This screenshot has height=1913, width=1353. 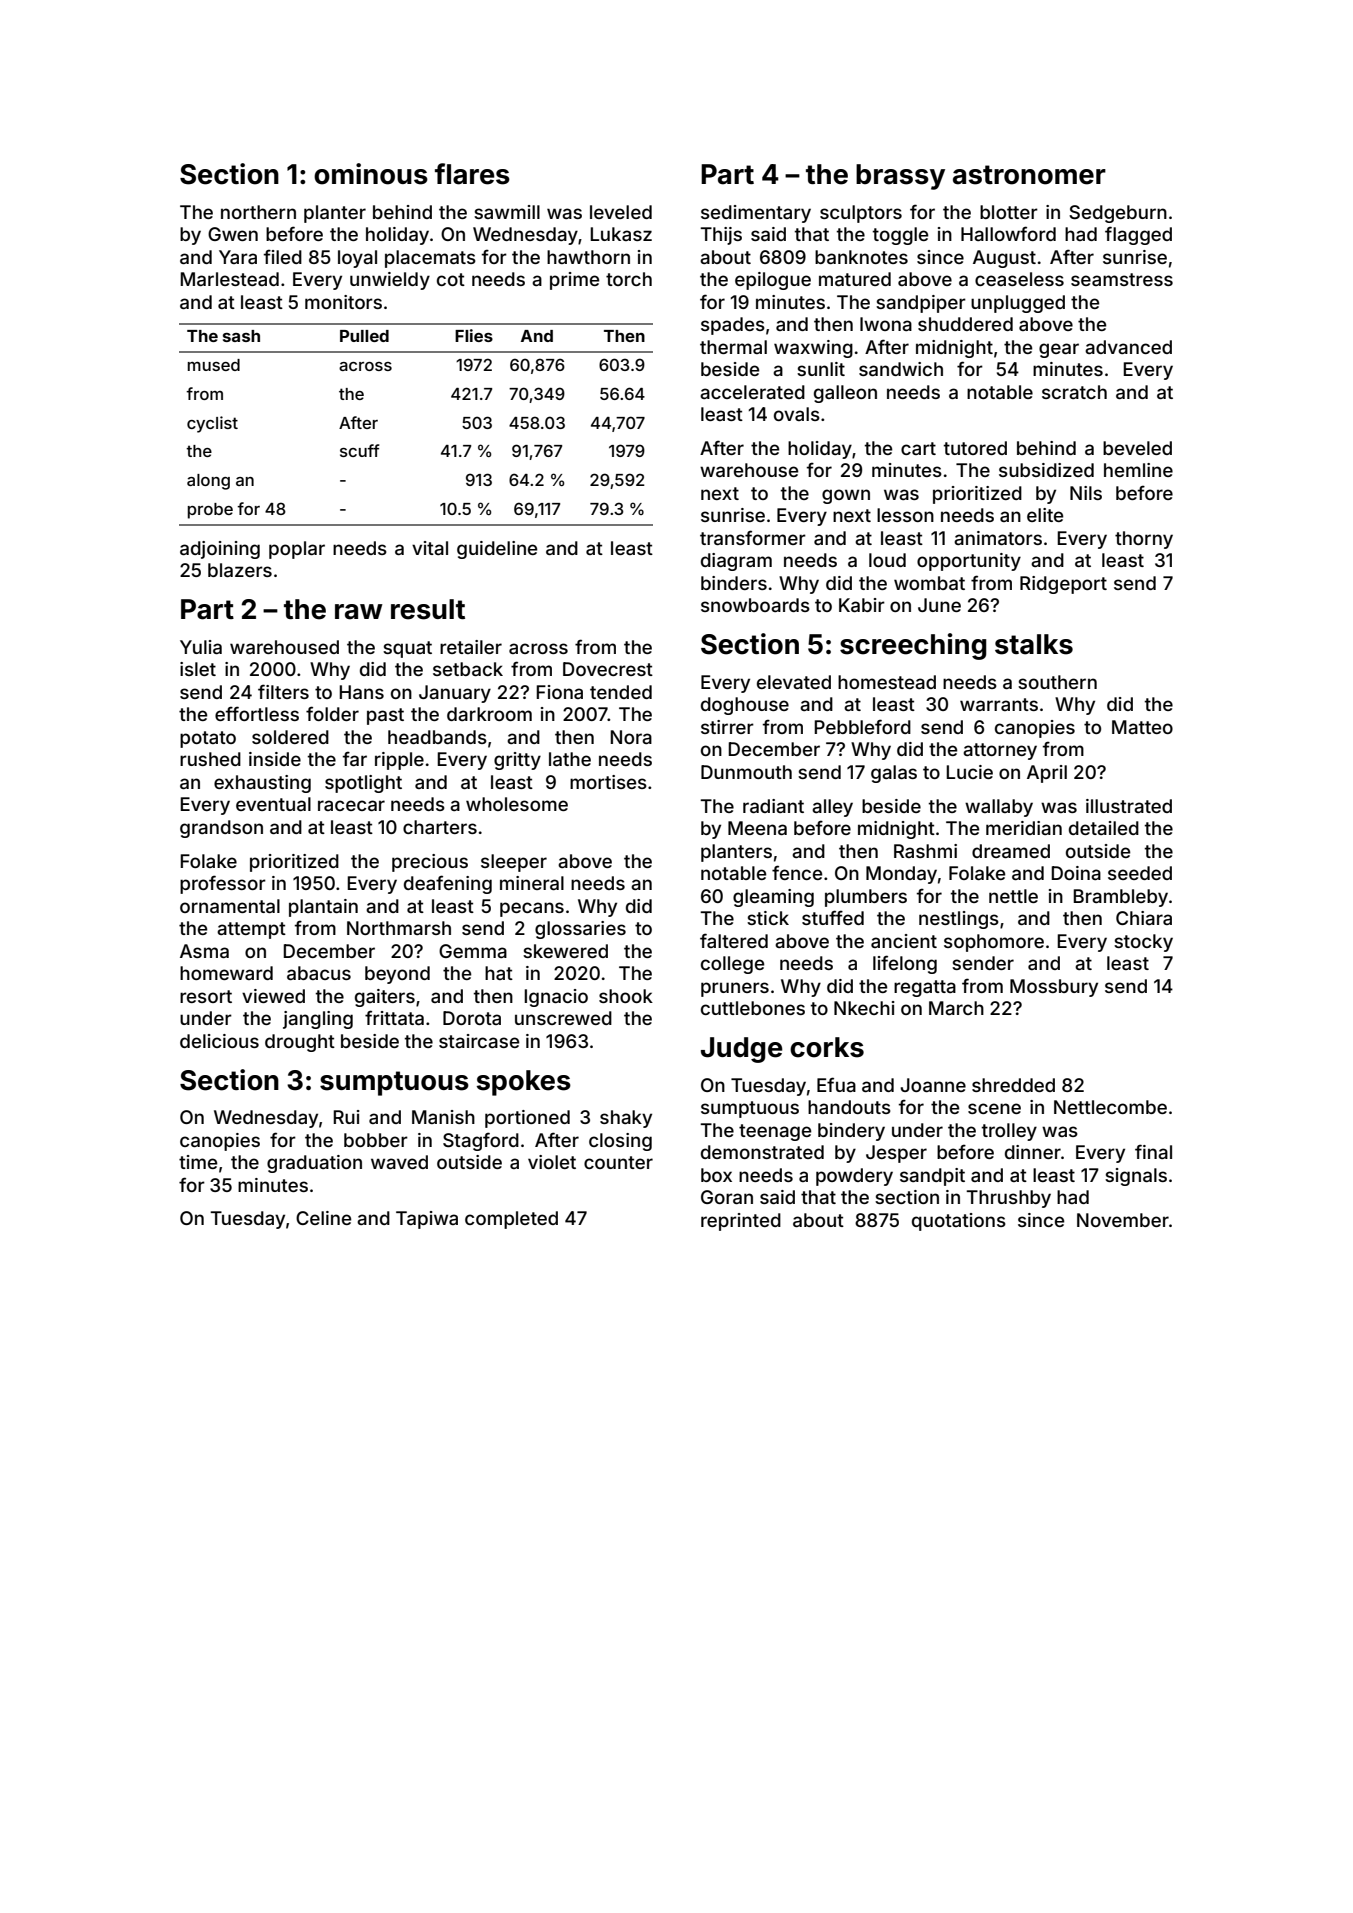 What do you see at coordinates (1123, 1220) in the screenshot?
I see `November` at bounding box center [1123, 1220].
